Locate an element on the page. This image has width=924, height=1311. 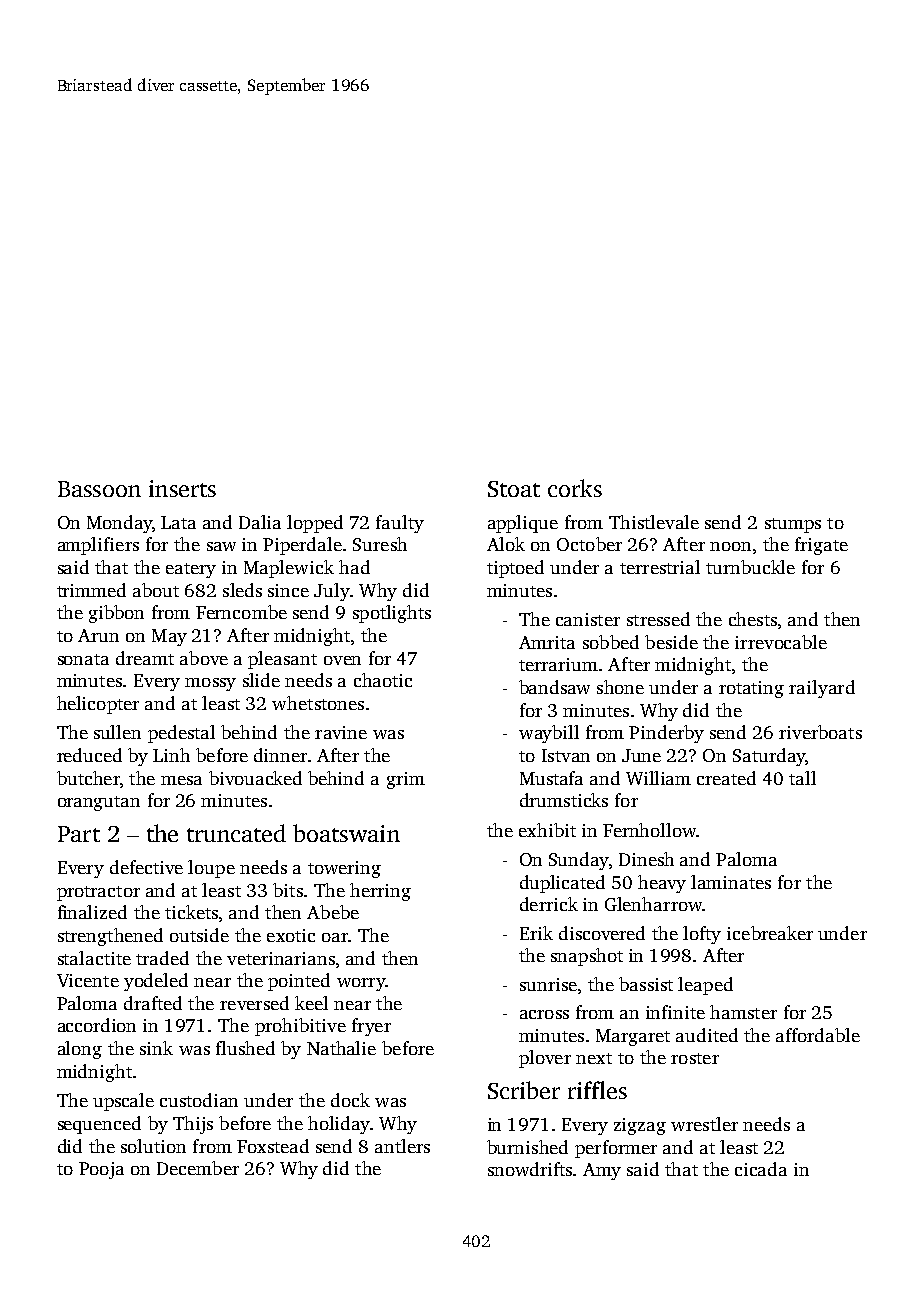
Bassoon is located at coordinates (99, 489).
